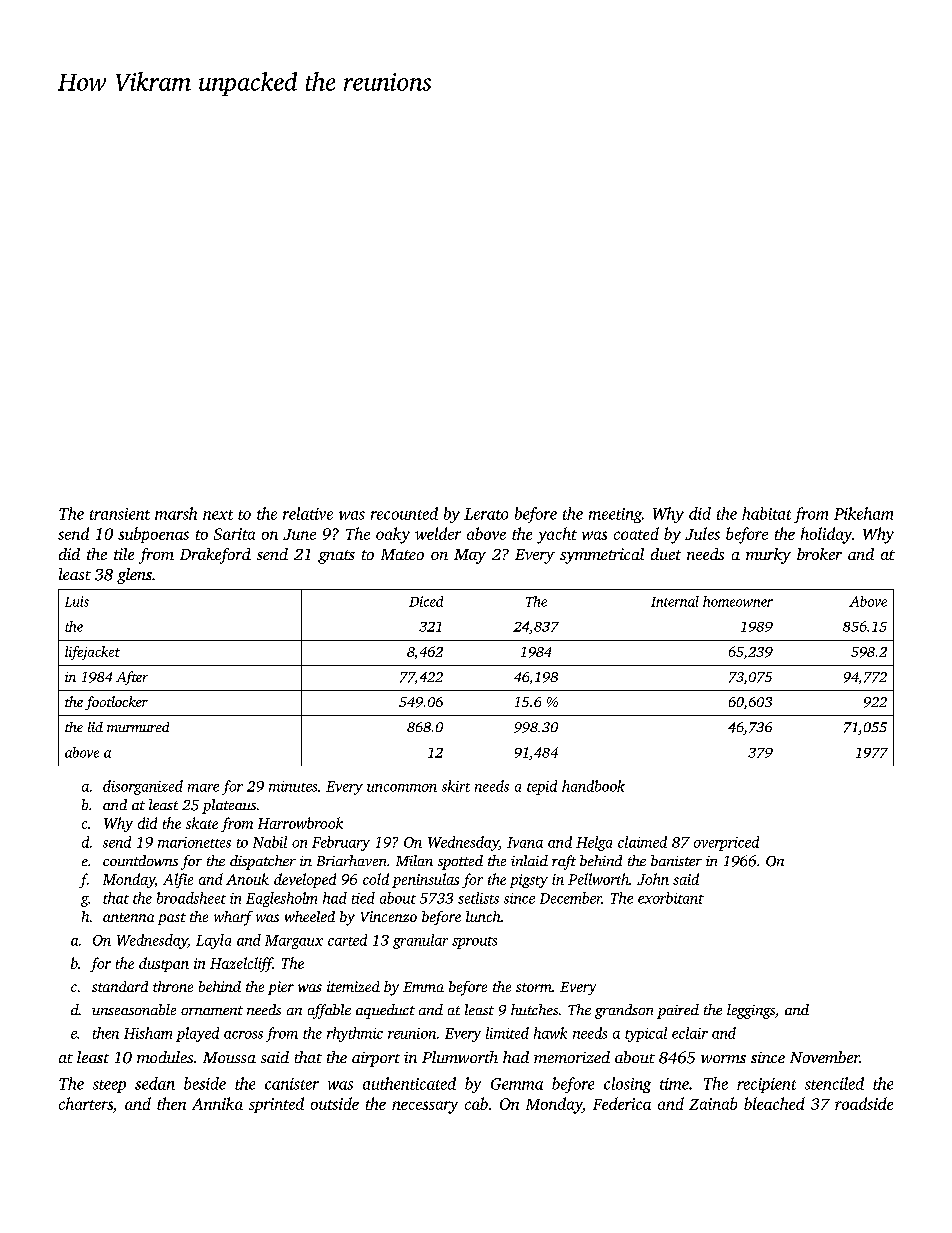 The width and height of the screenshot is (952, 1233). Describe the element at coordinates (165, 1057) in the screenshot. I see `modules` at that location.
